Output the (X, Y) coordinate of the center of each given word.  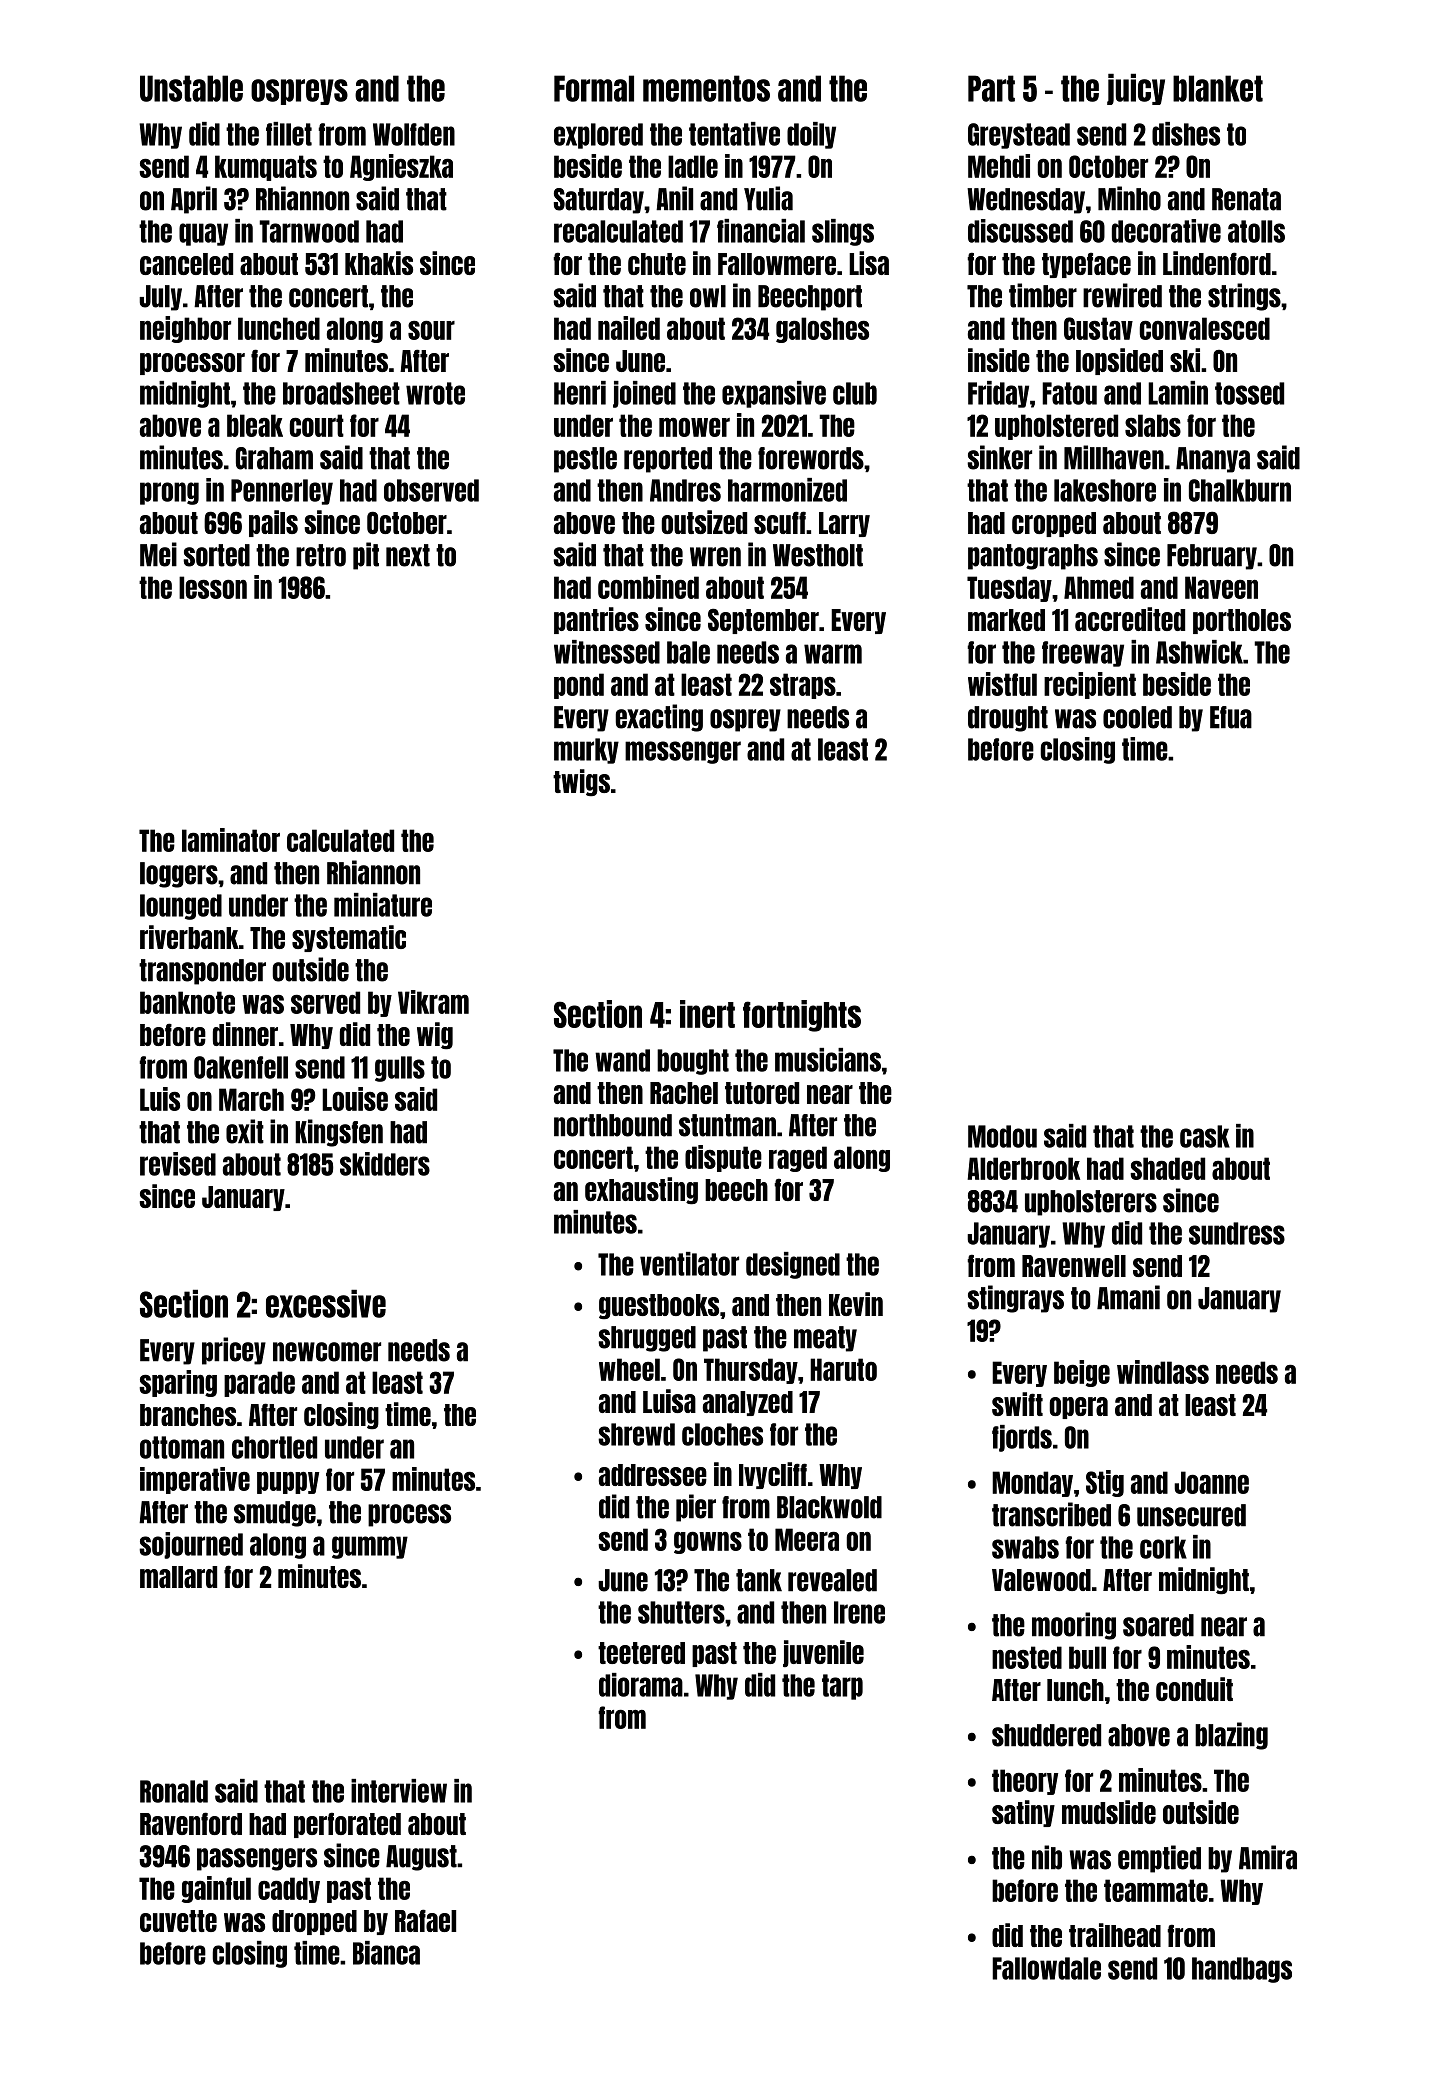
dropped (314, 1922)
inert (707, 1014)
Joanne (1211, 1482)
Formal (594, 88)
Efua (1231, 717)
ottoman (182, 1447)
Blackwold (829, 1507)
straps (803, 686)
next (408, 555)
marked (1006, 620)
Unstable (191, 88)
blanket (1218, 88)
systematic (349, 938)
